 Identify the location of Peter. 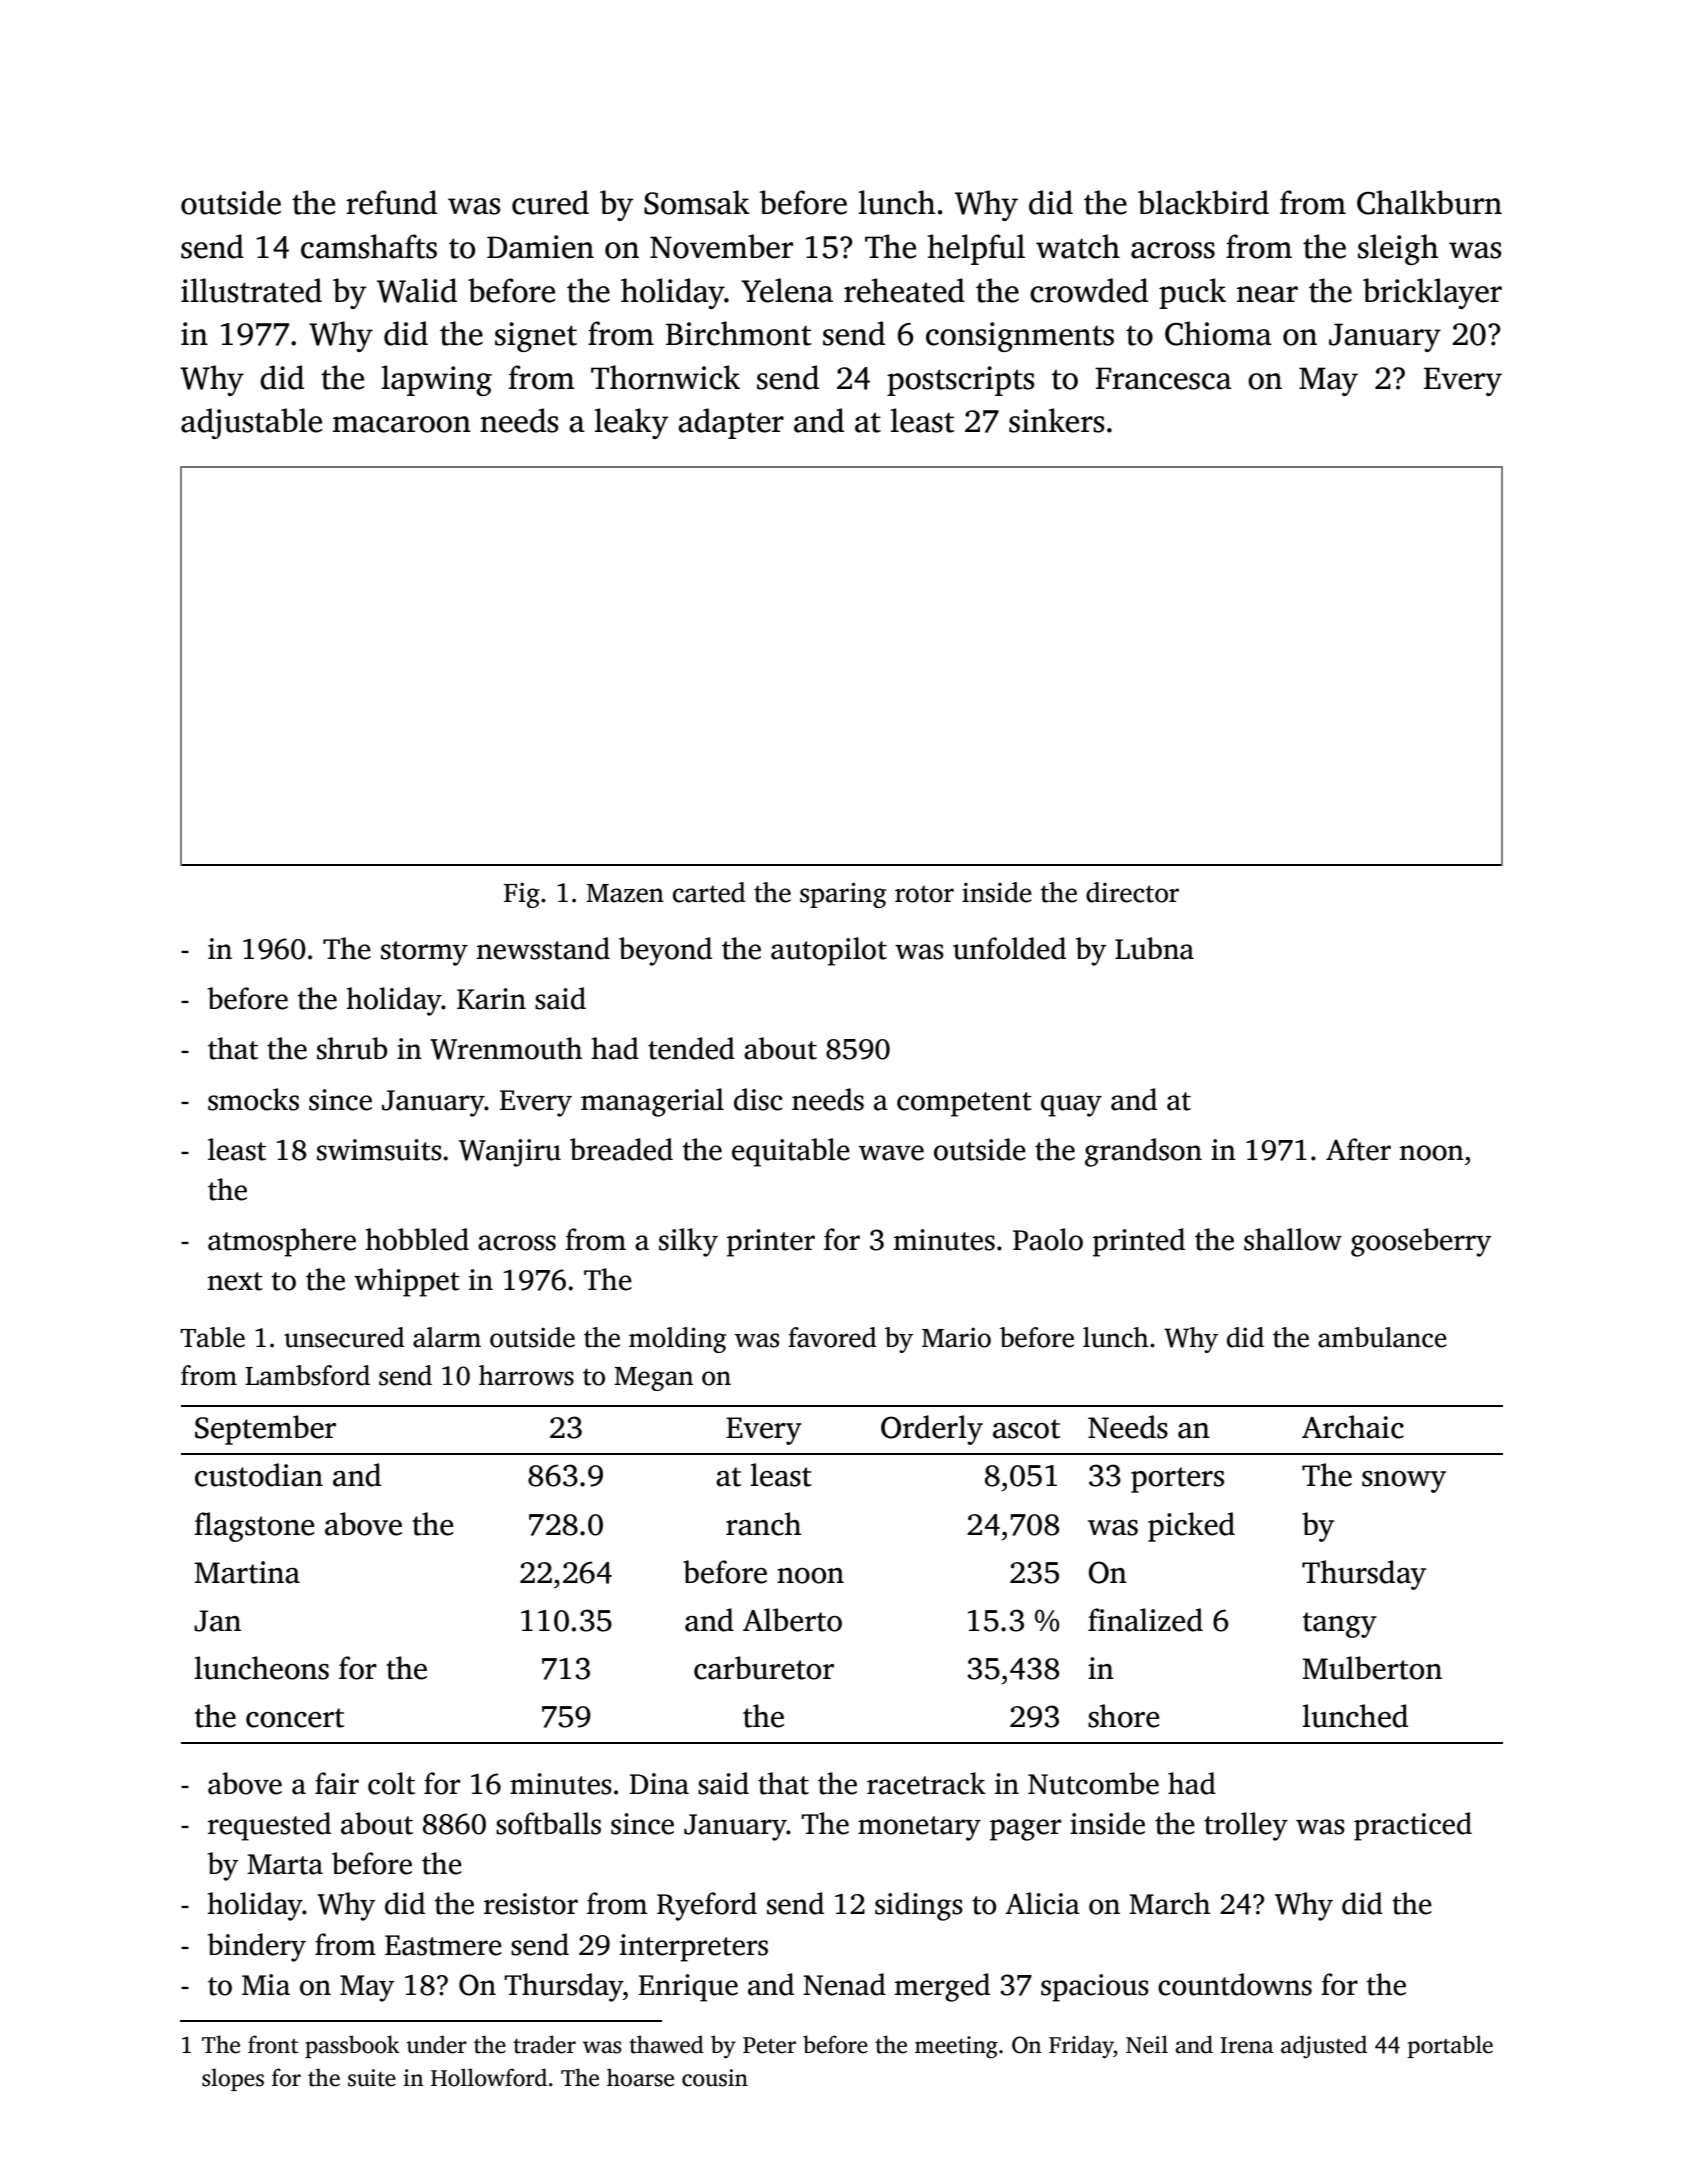
(769, 2045).
